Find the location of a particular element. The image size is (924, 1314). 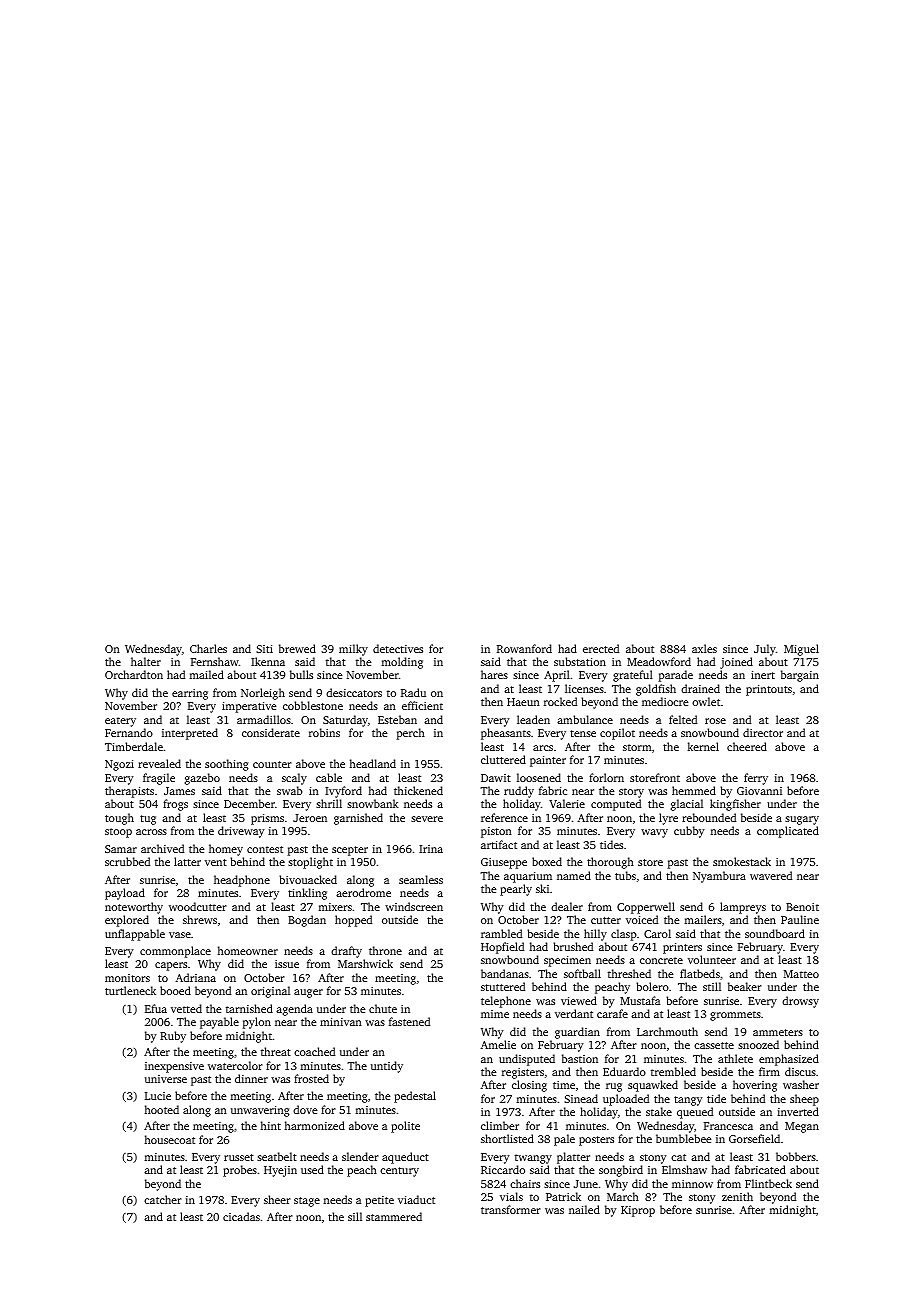

Charles is located at coordinates (208, 648).
